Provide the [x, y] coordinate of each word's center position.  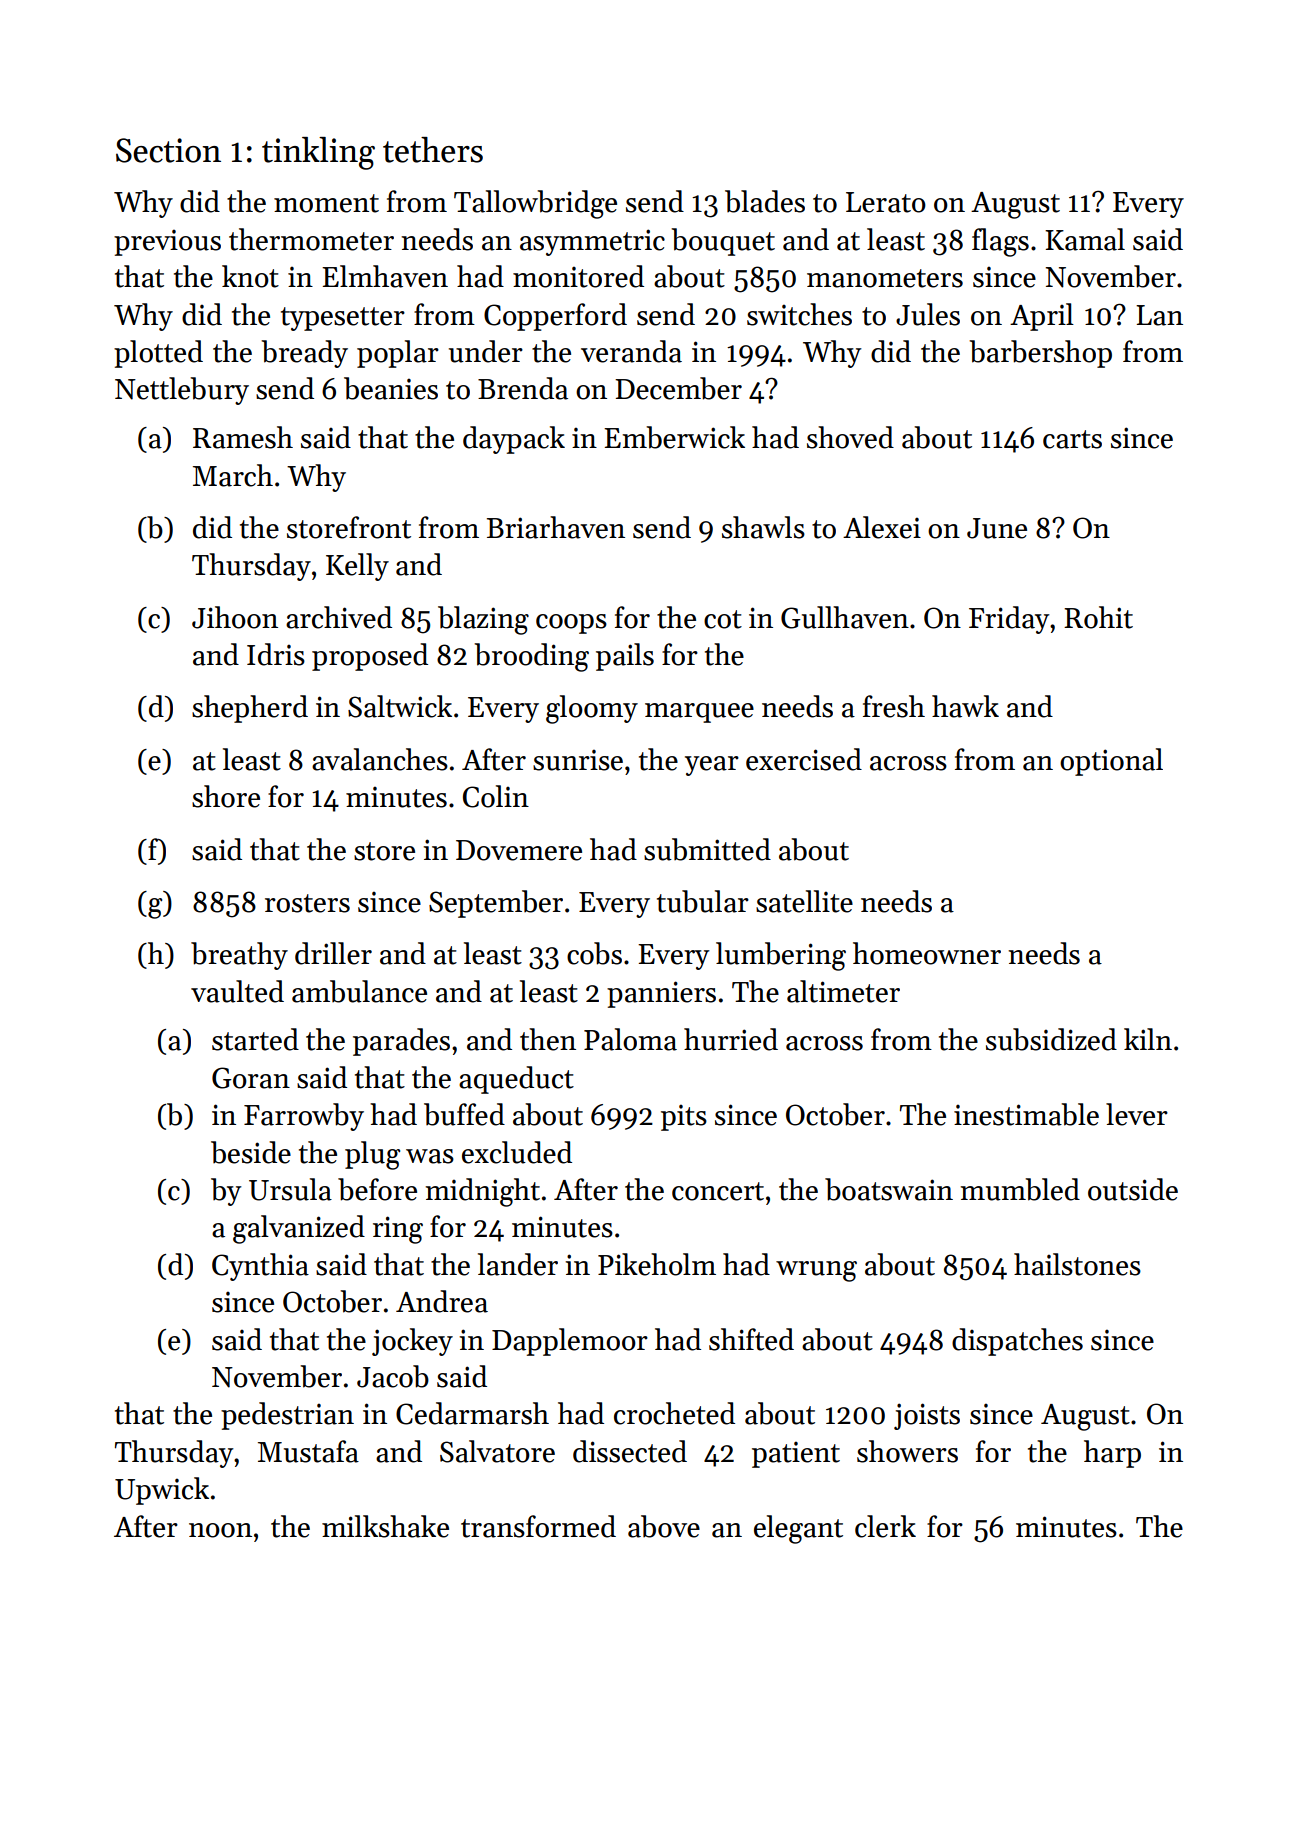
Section [168, 150]
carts [1072, 439]
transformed [538, 1526]
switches [799, 314]
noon [220, 1530]
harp [1112, 1454]
